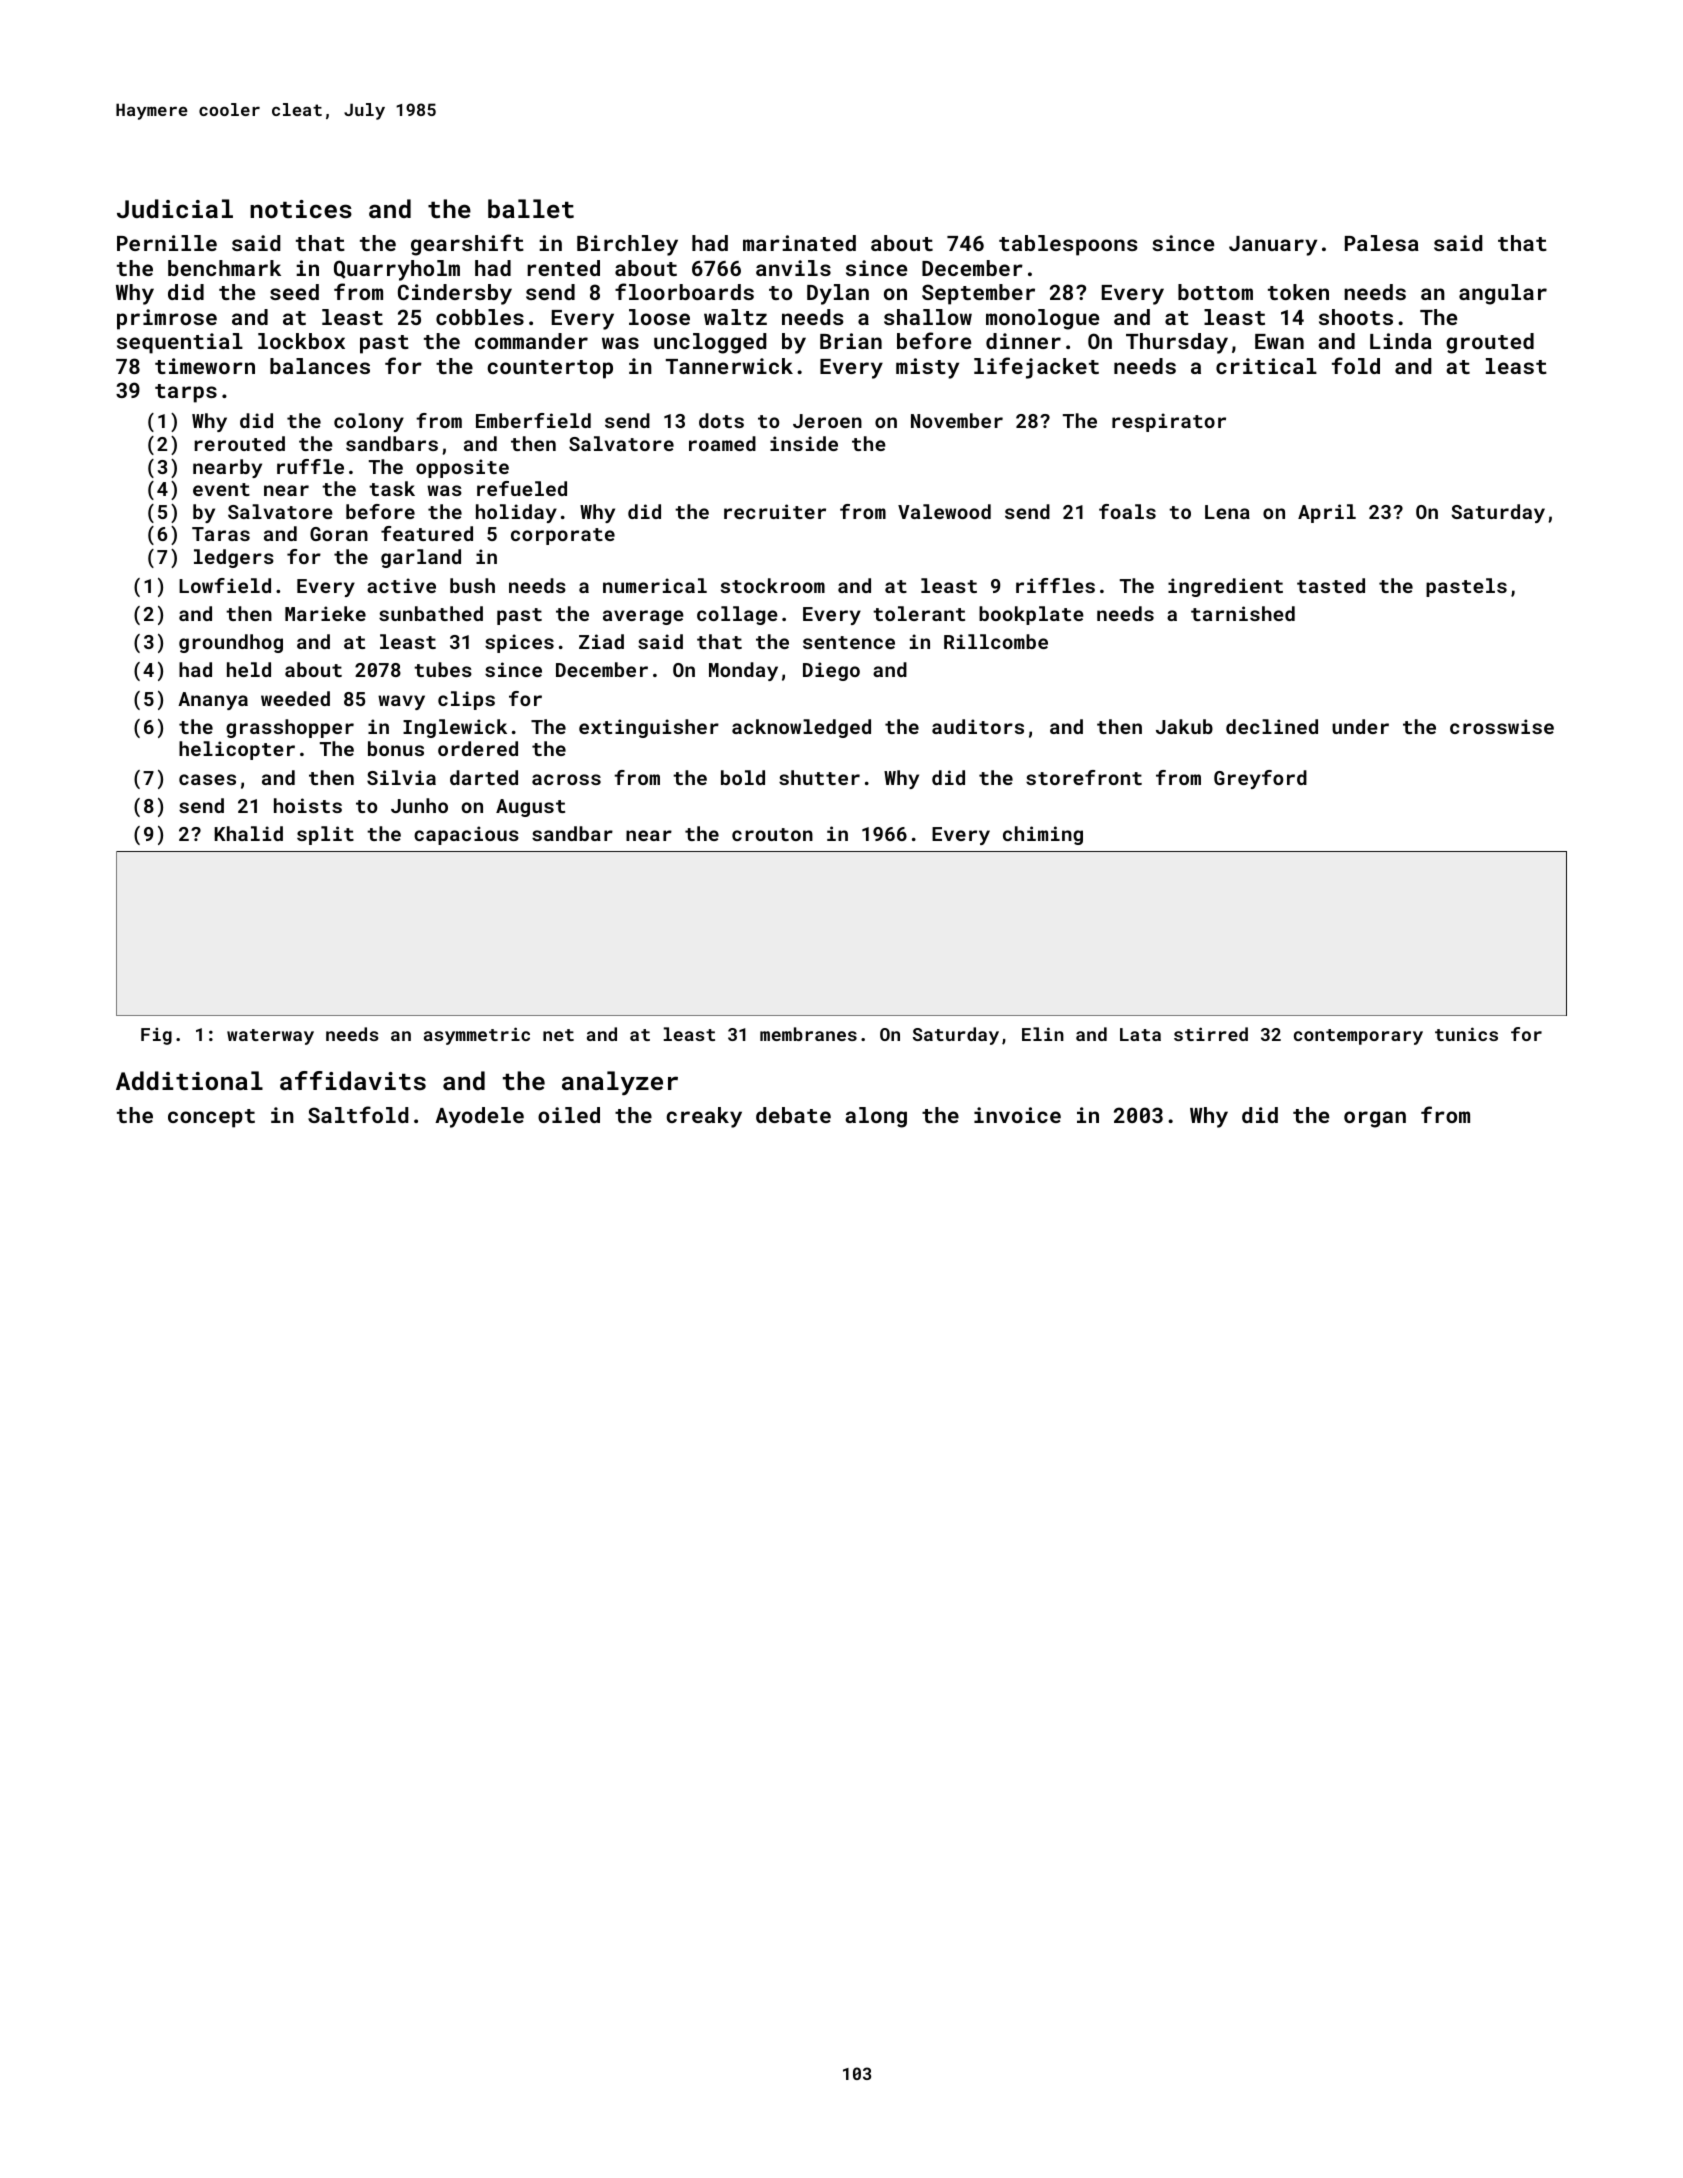 The image size is (1683, 2178). Describe the element at coordinates (221, 489) in the screenshot. I see `event` at that location.
